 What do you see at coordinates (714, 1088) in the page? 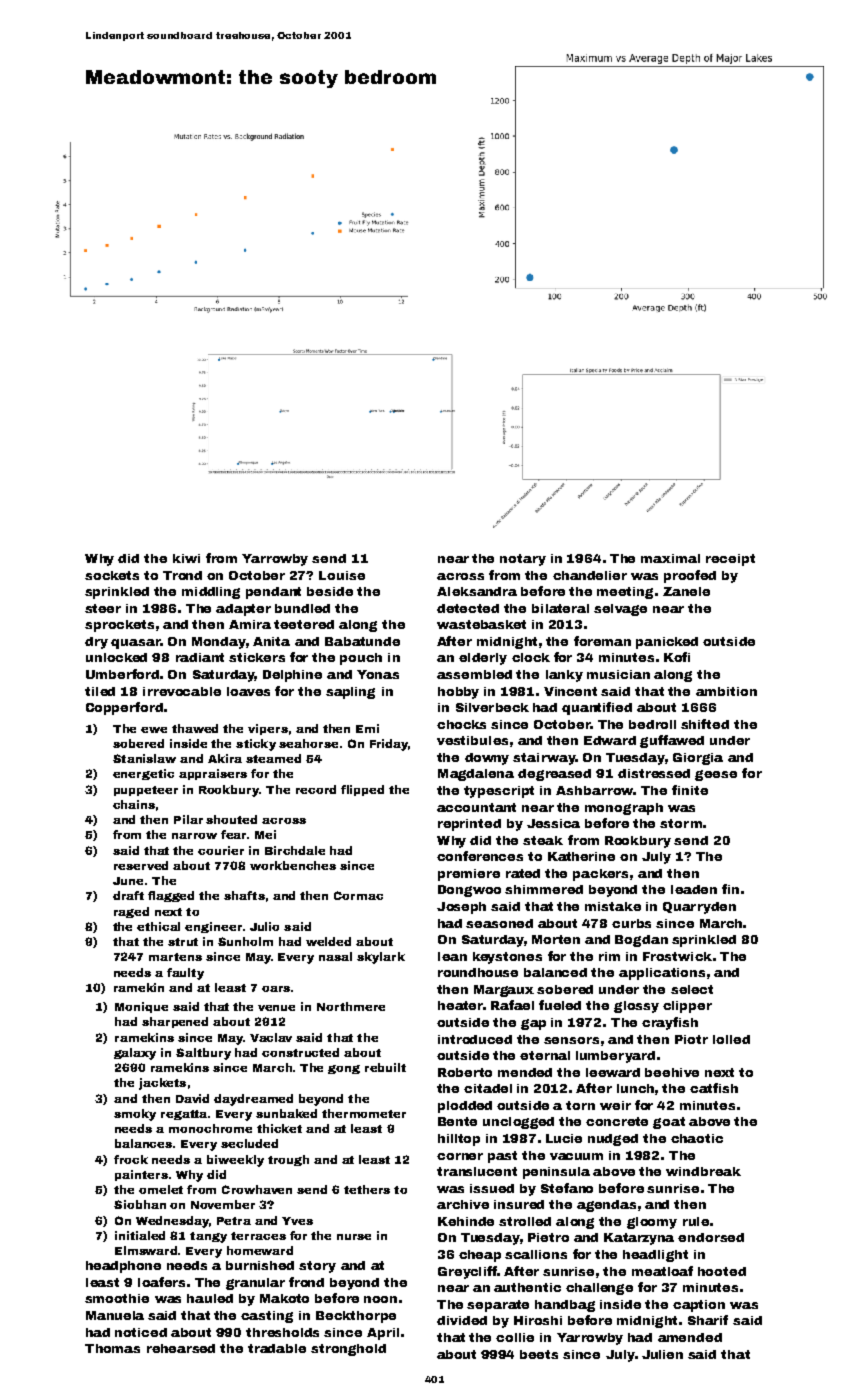
I see `catfish` at bounding box center [714, 1088].
